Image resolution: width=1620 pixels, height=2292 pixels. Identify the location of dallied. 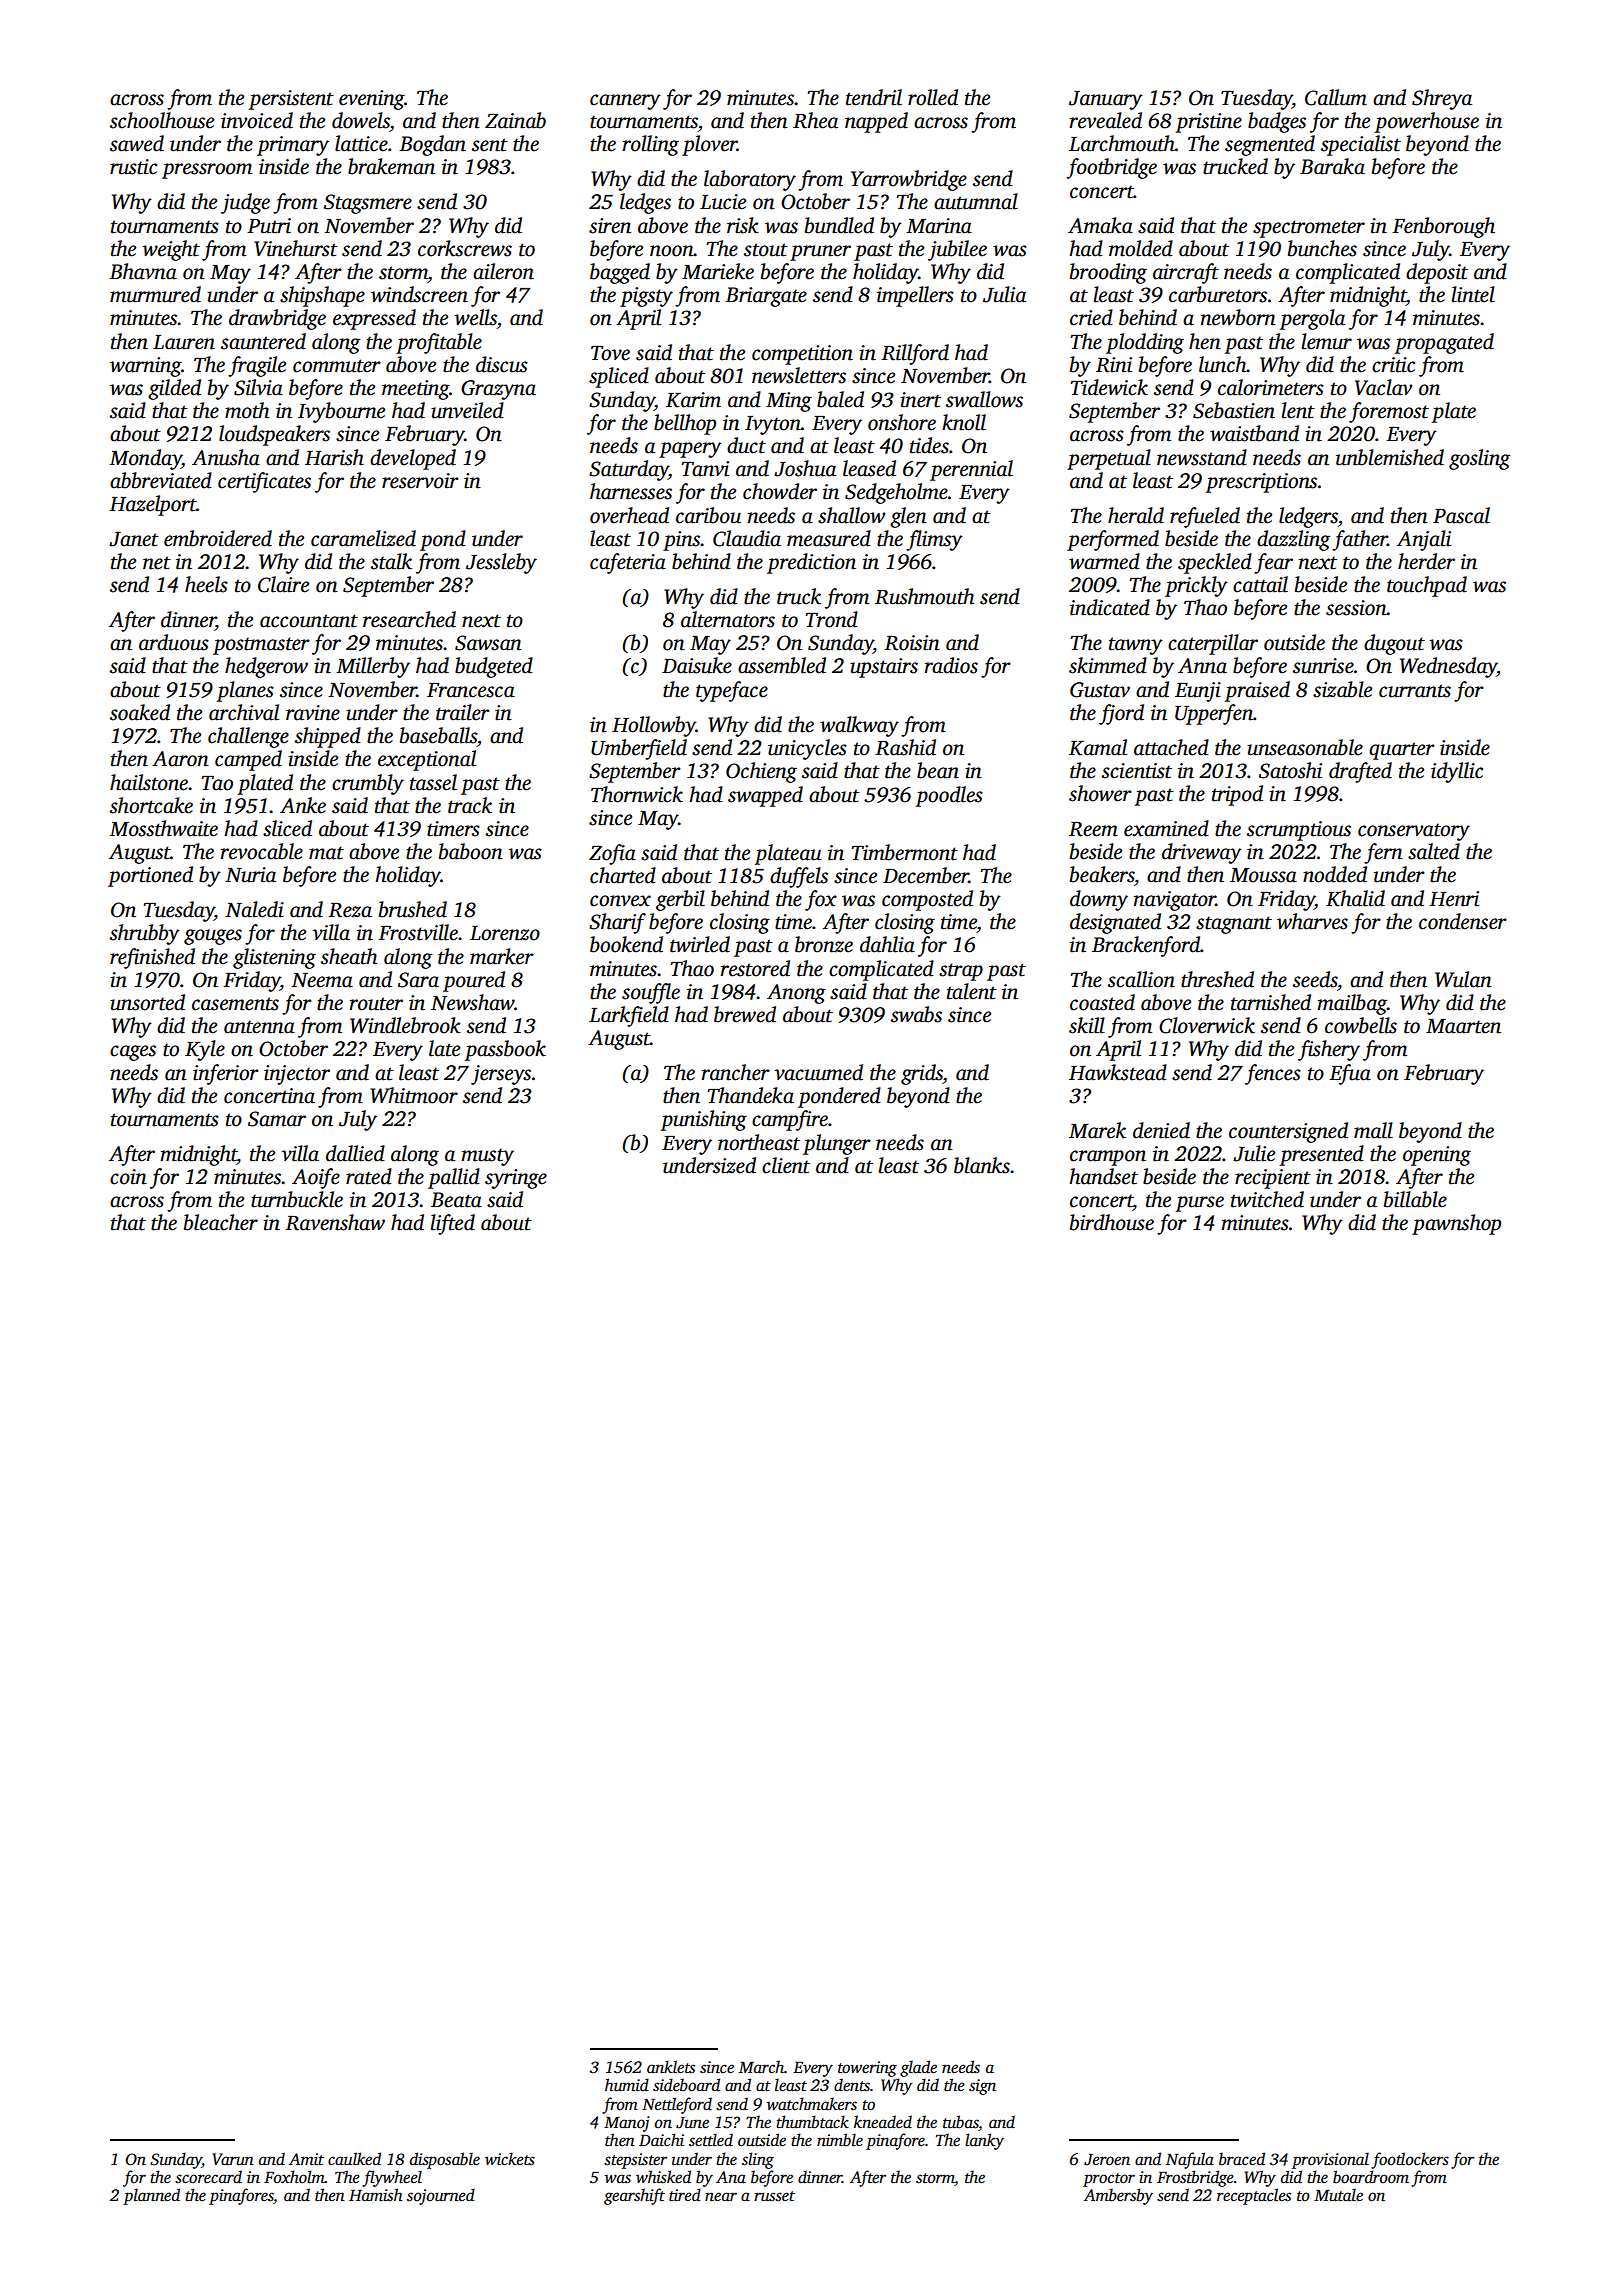
(355, 1153).
